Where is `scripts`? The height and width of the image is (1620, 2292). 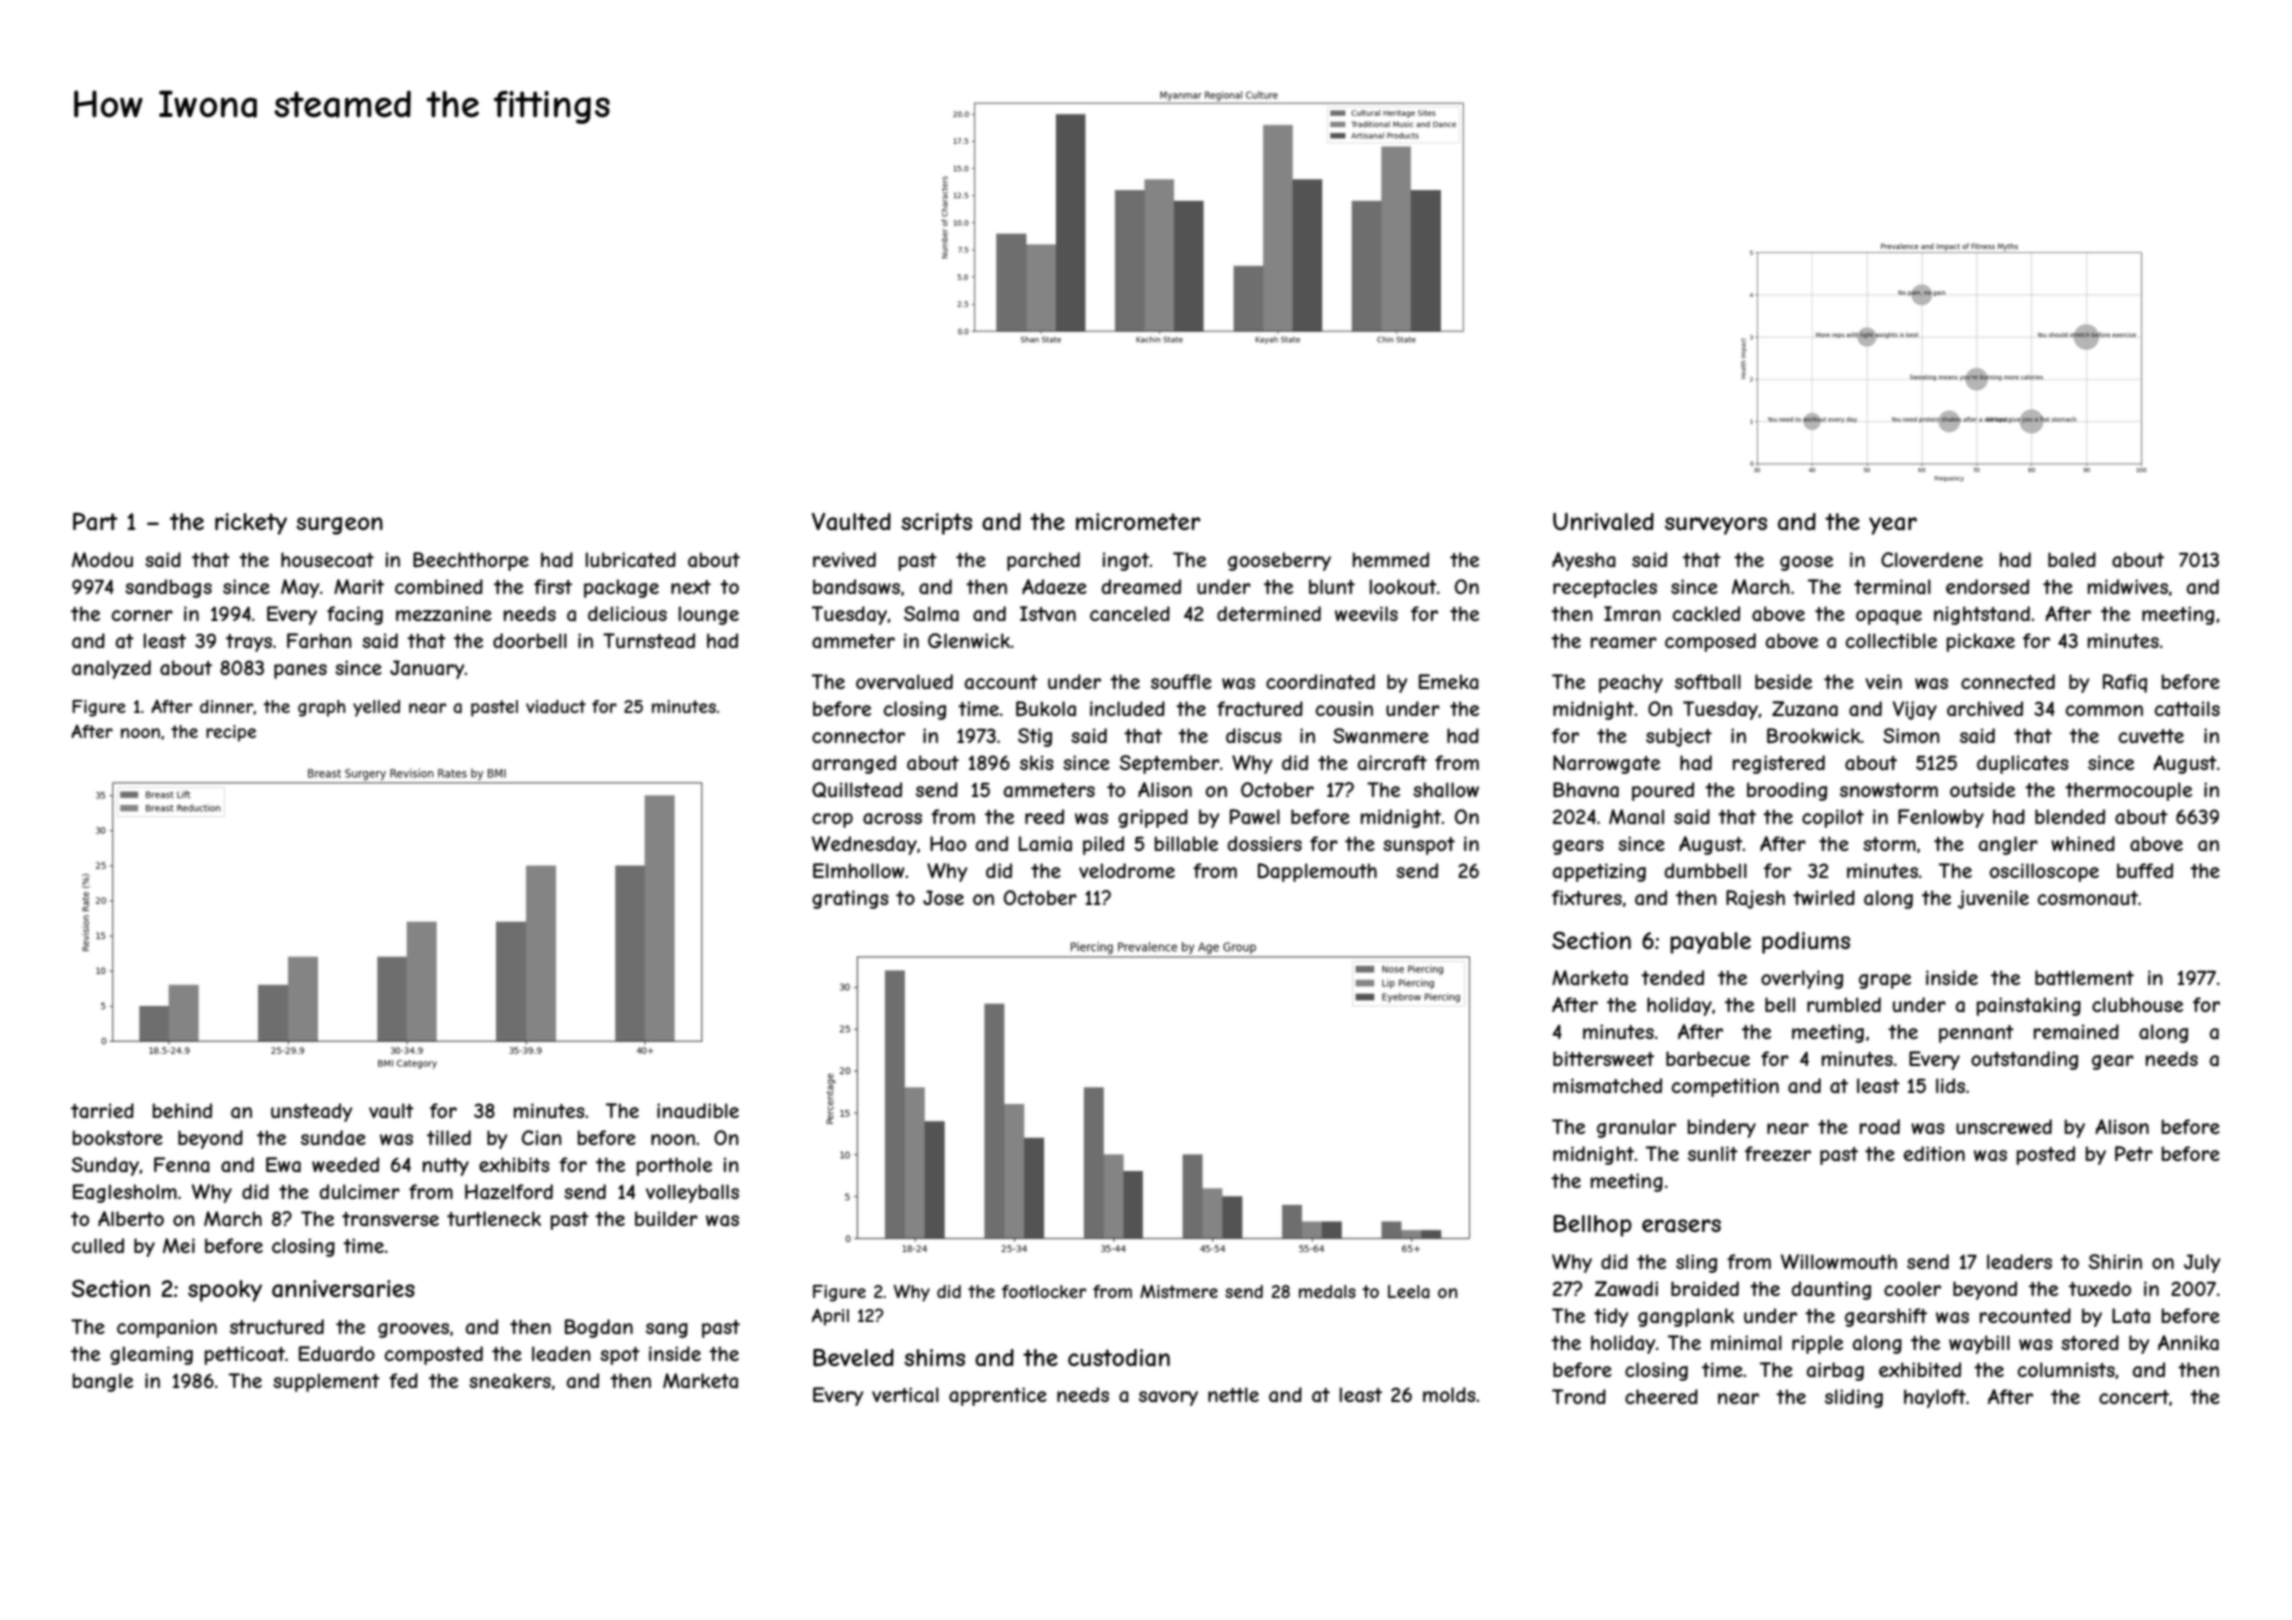
scripts is located at coordinates (936, 524).
